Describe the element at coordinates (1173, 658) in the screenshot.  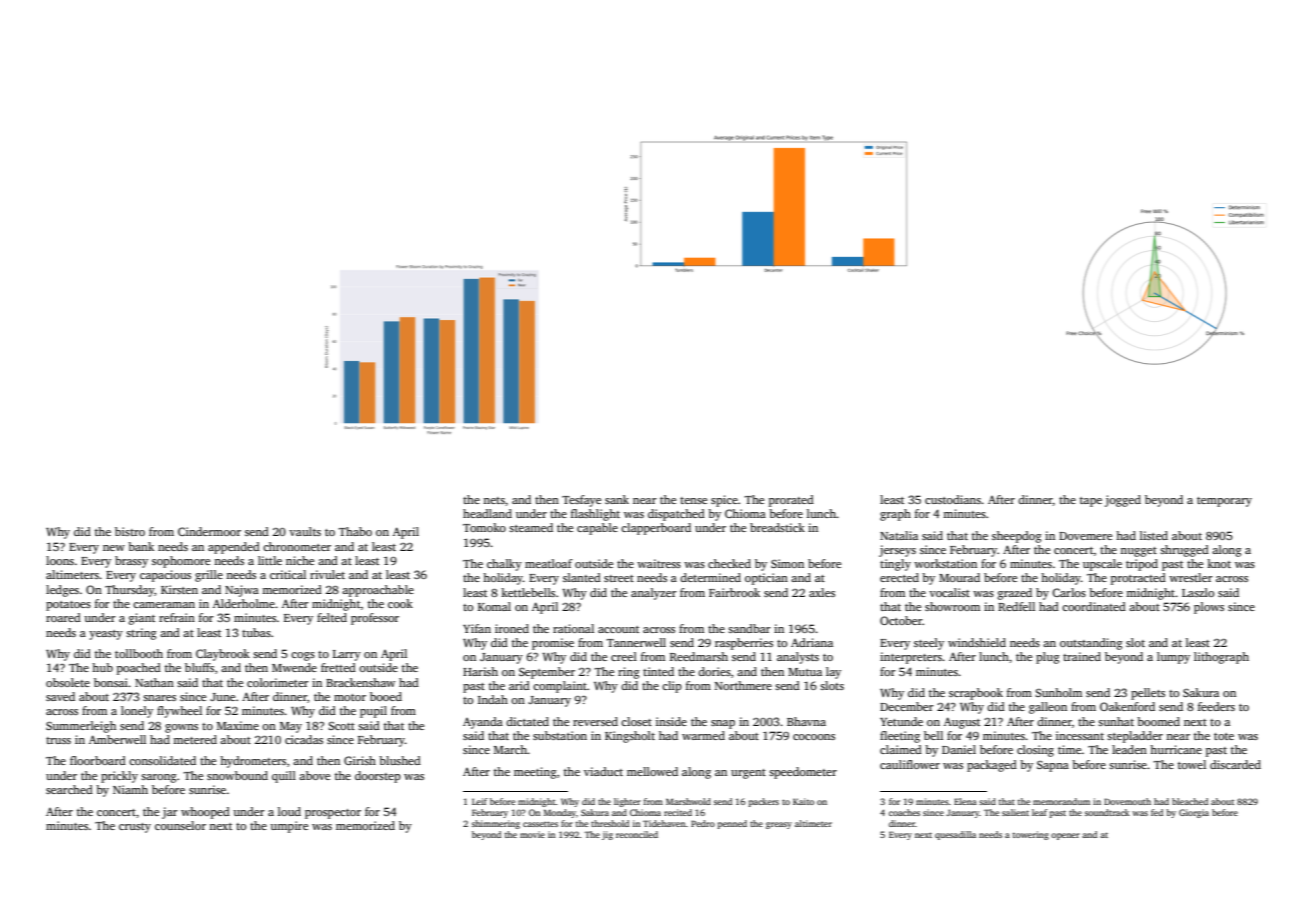
I see `lumpy` at that location.
